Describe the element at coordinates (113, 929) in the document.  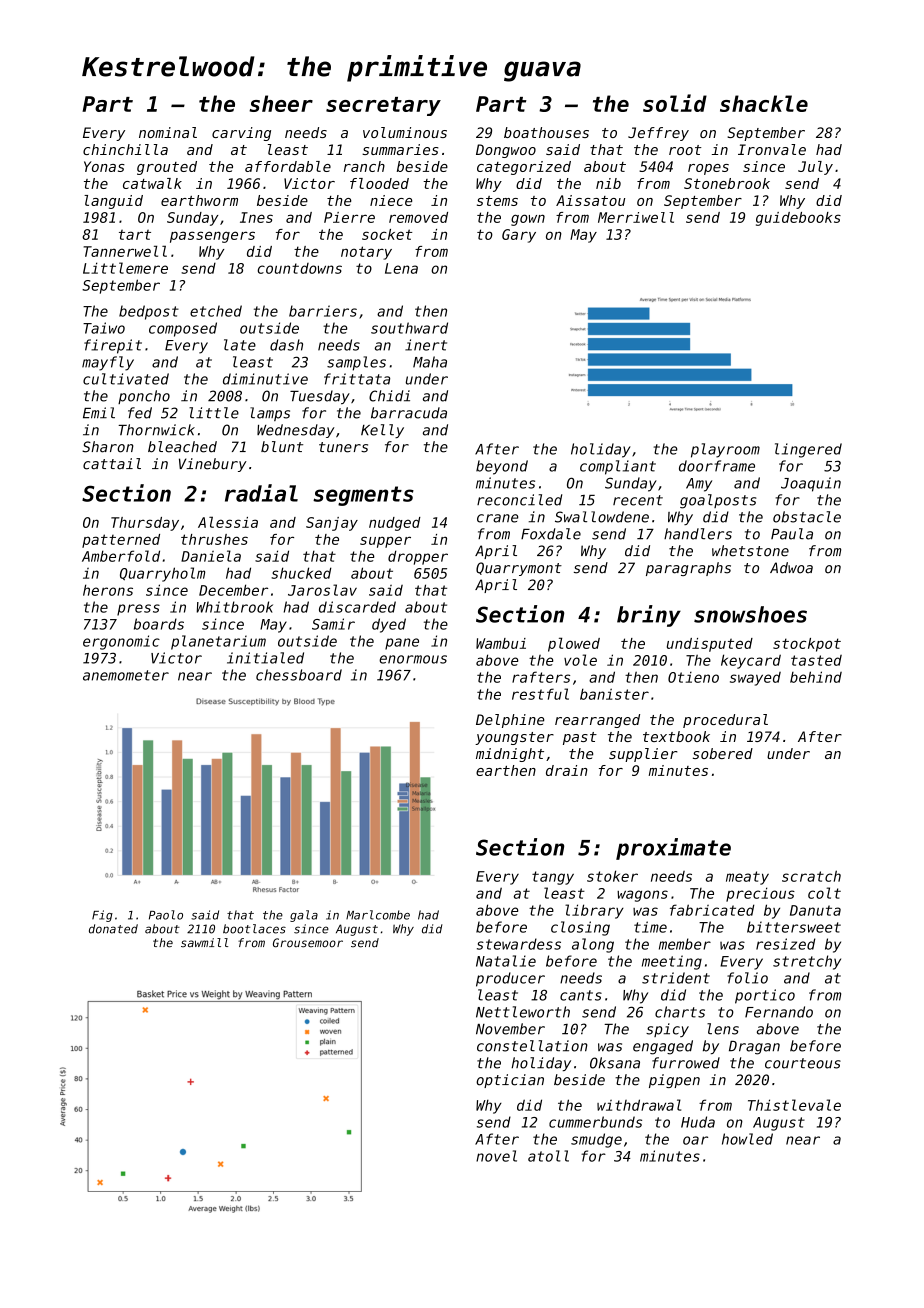
I see `donated` at that location.
